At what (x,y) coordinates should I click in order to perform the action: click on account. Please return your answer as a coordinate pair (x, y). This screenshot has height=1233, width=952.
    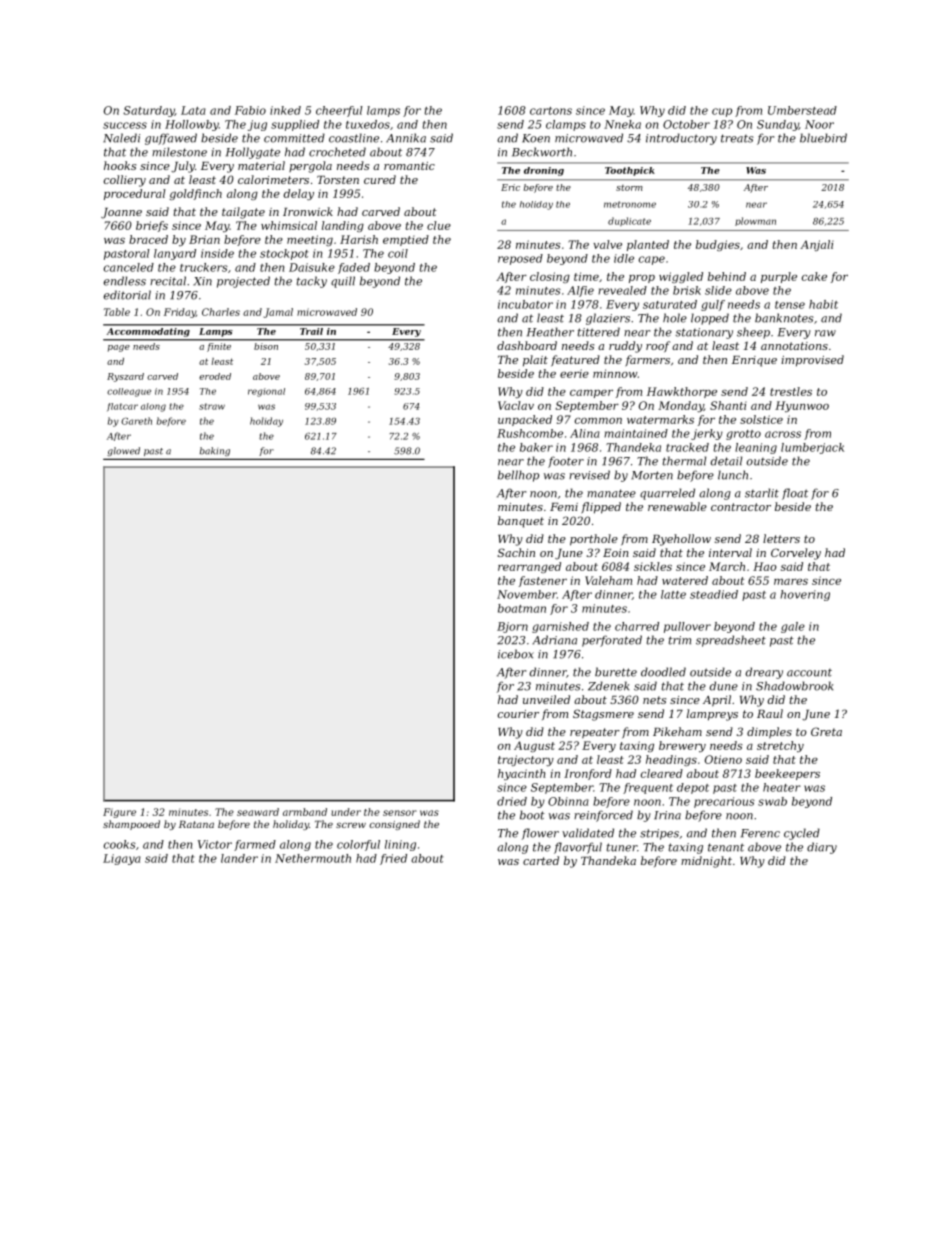
    Looking at the image, I should click on (809, 673).
